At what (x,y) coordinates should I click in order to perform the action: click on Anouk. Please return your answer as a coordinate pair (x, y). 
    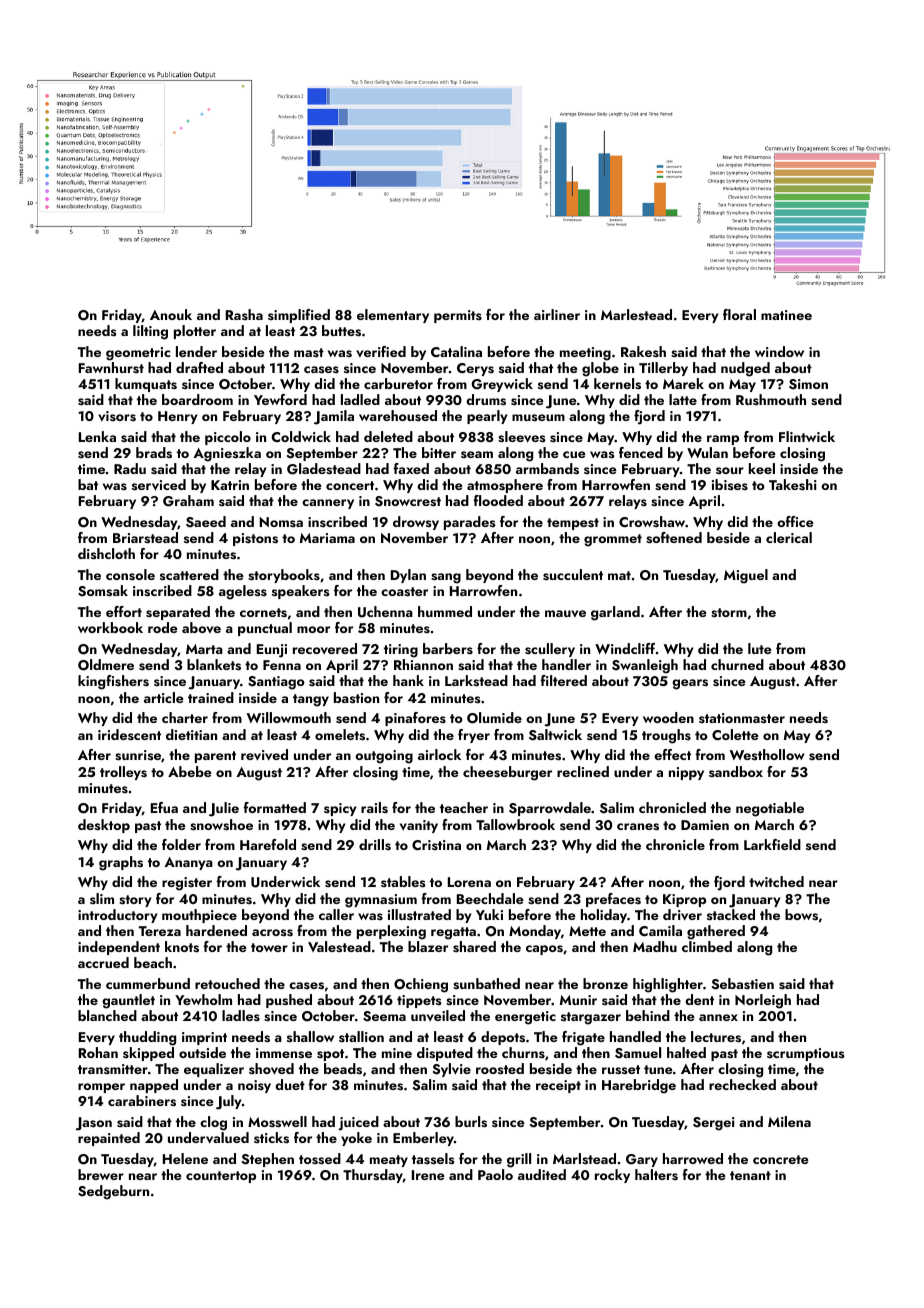
    Looking at the image, I should click on (171, 314).
